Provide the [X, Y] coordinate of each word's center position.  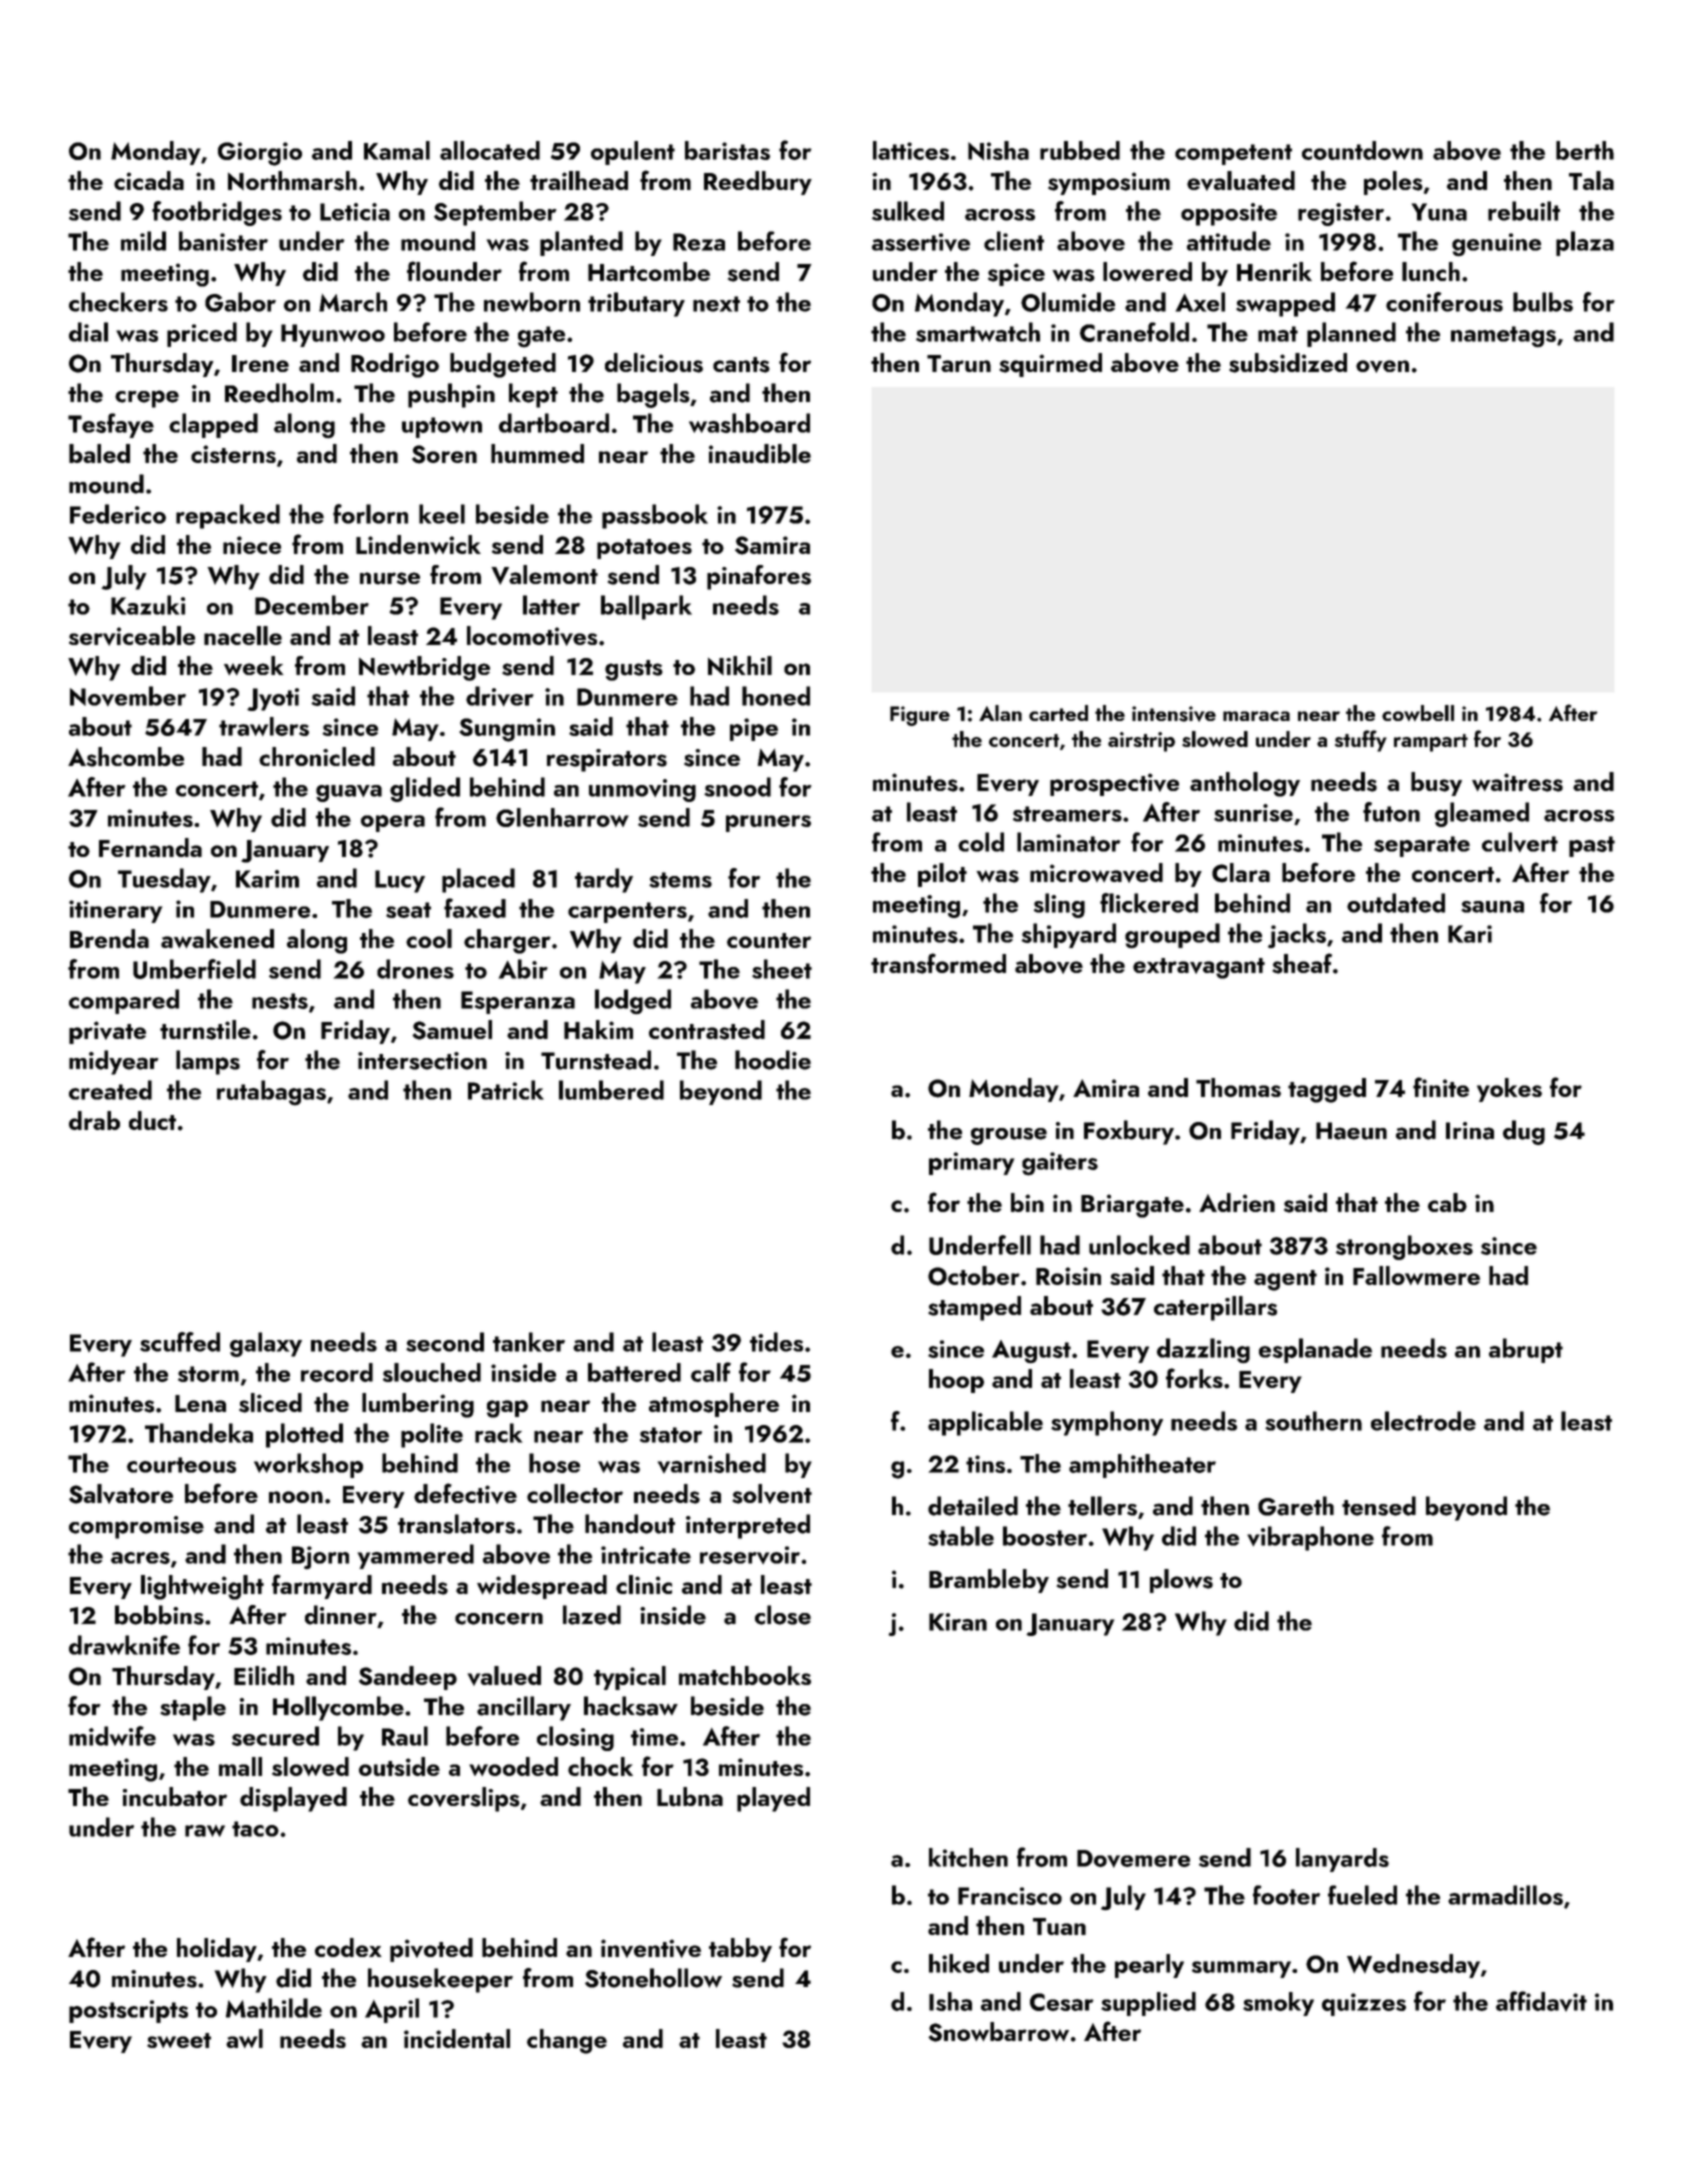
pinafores [759, 577]
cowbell [1418, 713]
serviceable [132, 636]
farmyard [322, 1586]
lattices [911, 150]
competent [1233, 154]
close [783, 1615]
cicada [149, 180]
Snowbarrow [998, 2032]
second [445, 1342]
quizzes [1364, 2004]
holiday [217, 1950]
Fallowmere [1416, 1275]
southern [1313, 1421]
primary [971, 1163]
